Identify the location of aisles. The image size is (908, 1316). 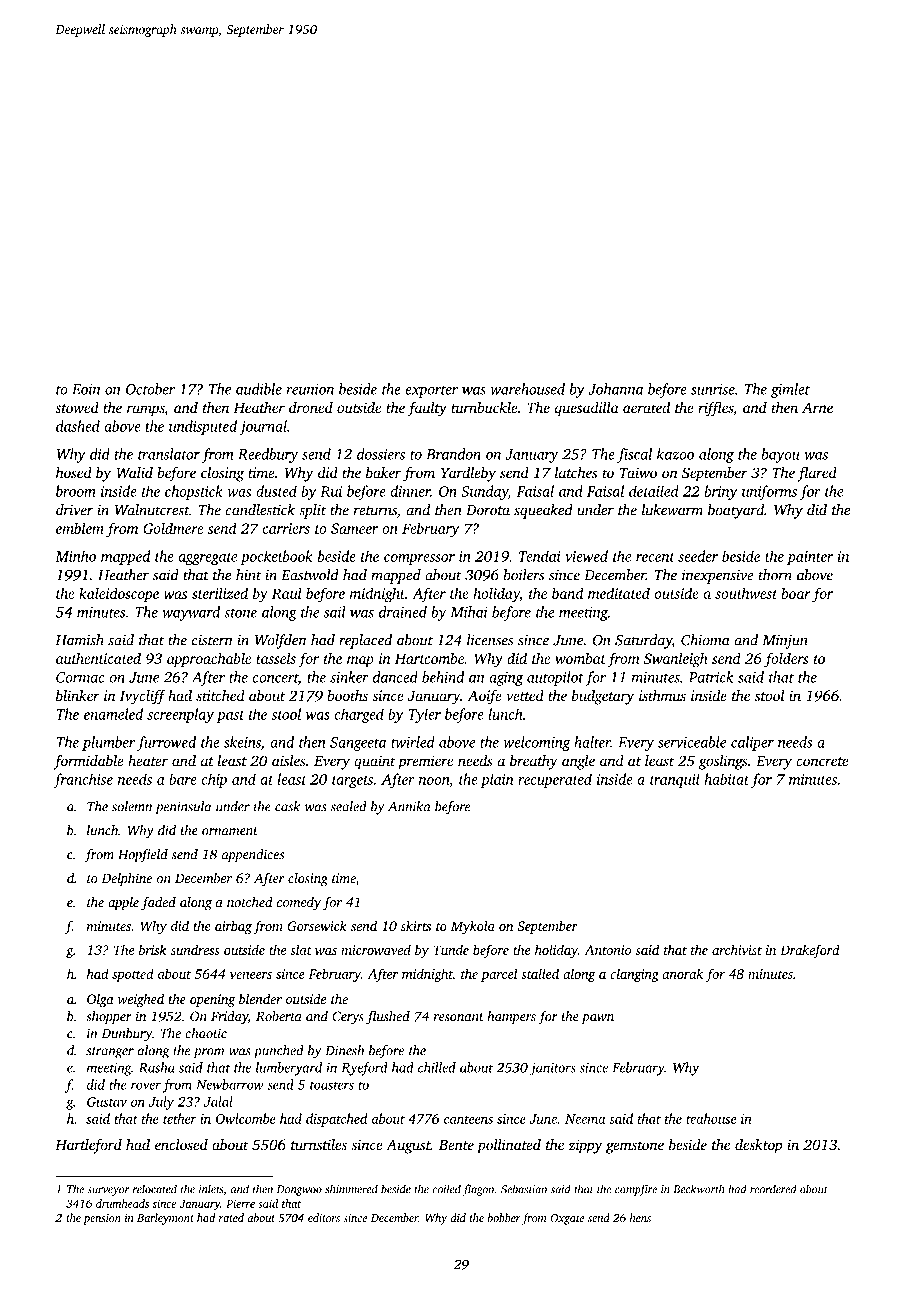
(289, 760).
